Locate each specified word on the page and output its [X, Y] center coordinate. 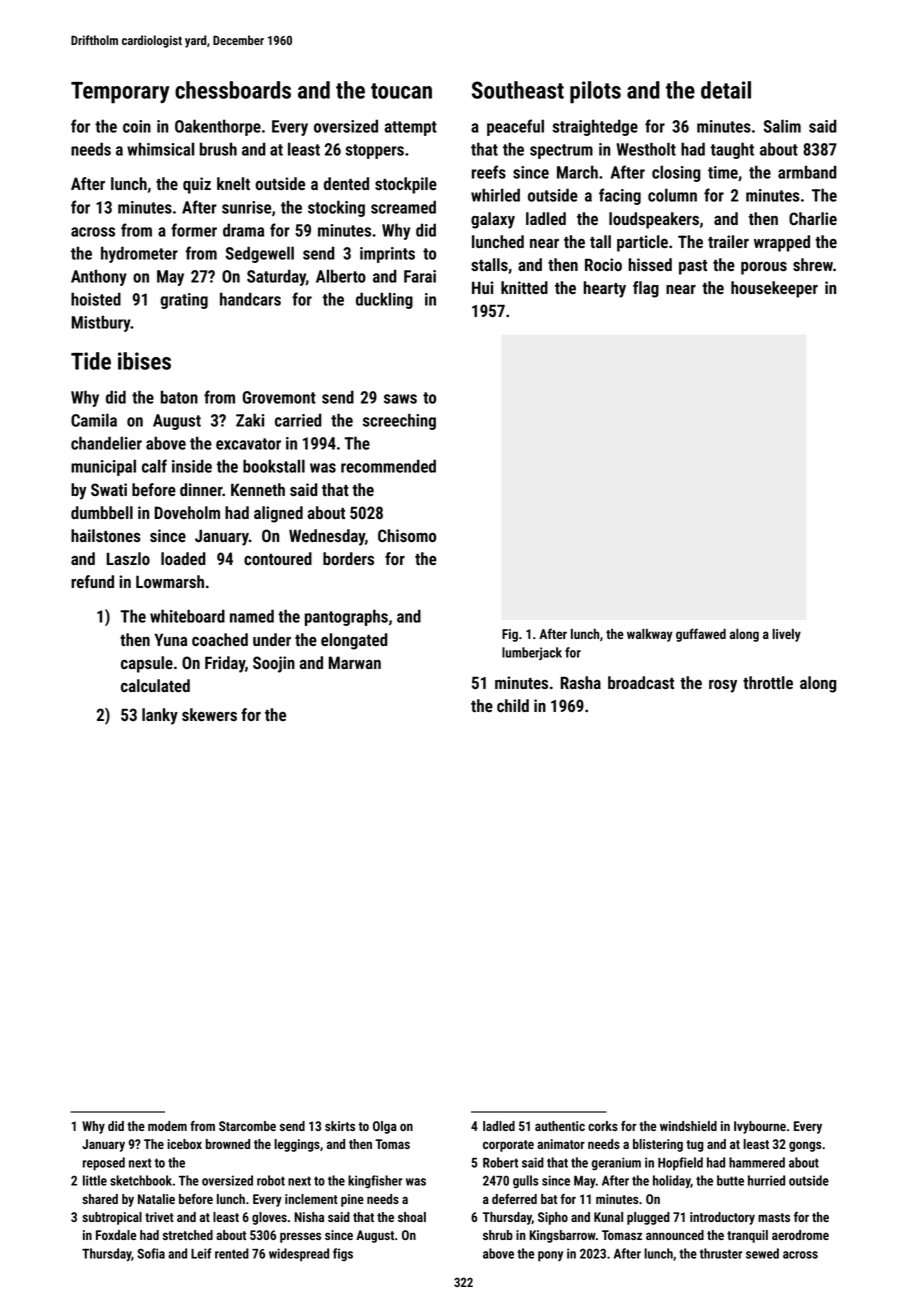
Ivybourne [760, 1127]
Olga [385, 1127]
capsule [147, 664]
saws [400, 399]
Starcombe [247, 1126]
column [672, 195]
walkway [650, 635]
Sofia [151, 1253]
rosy [723, 686]
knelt [233, 183]
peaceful [515, 127]
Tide [91, 361]
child [513, 705]
